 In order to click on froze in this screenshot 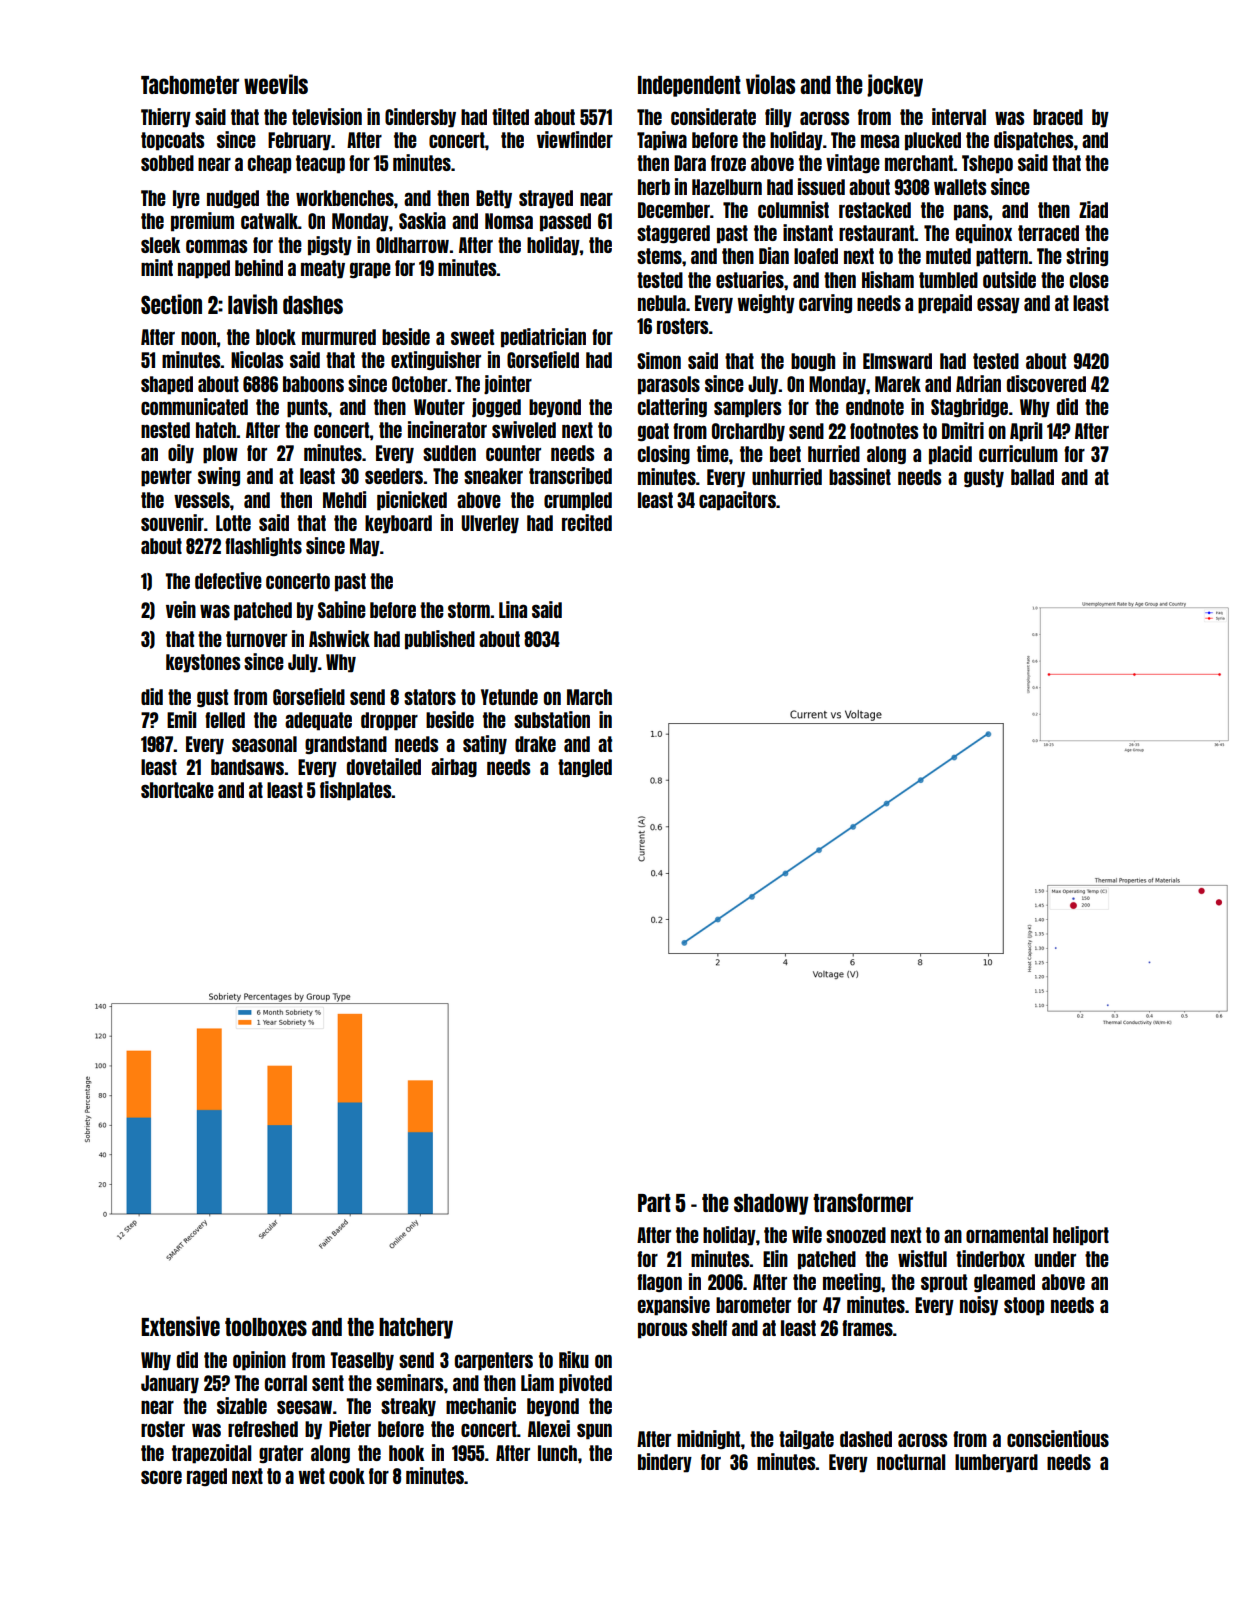, I will do `click(728, 163)`.
